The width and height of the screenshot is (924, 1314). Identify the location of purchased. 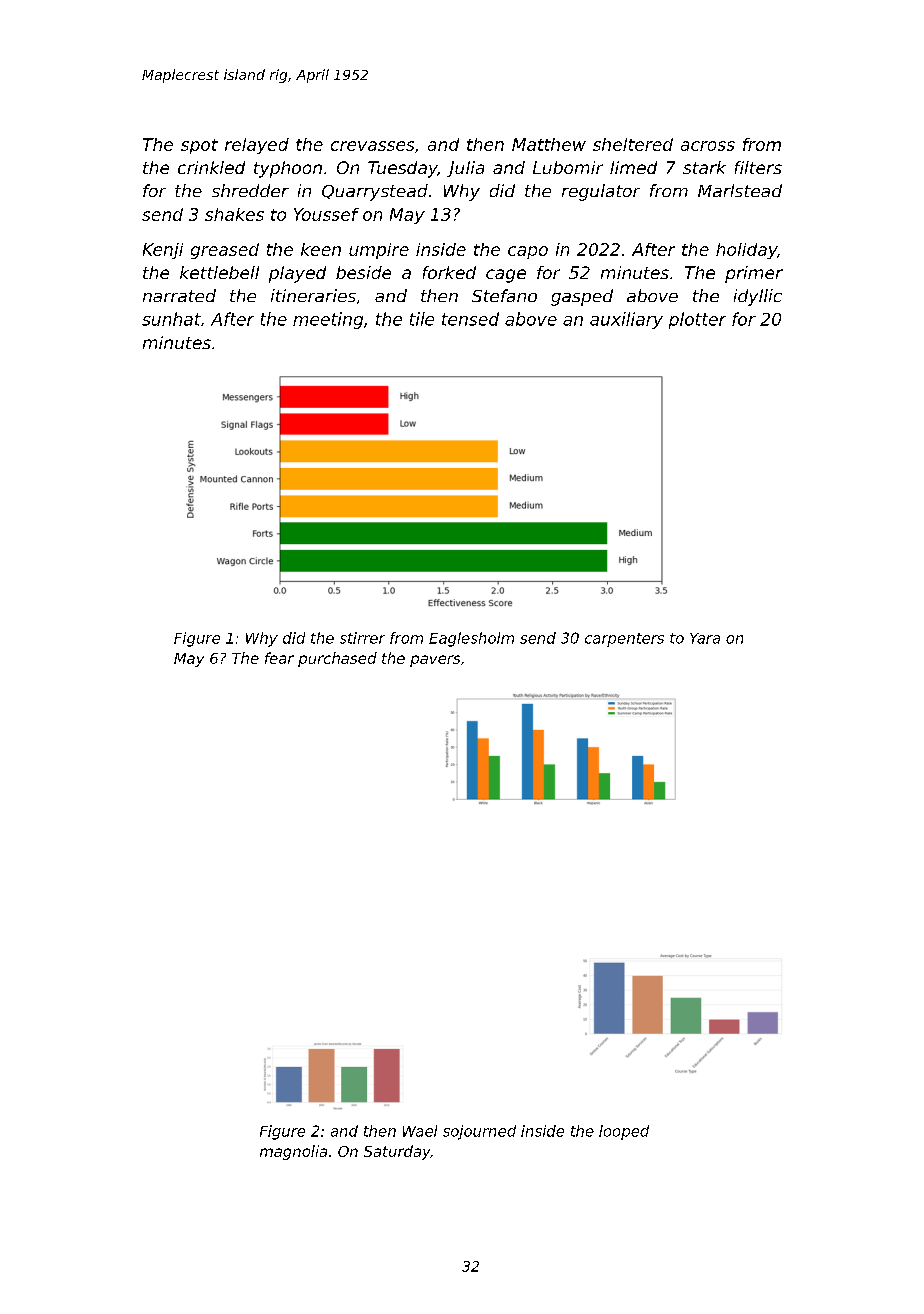
(337, 659).
